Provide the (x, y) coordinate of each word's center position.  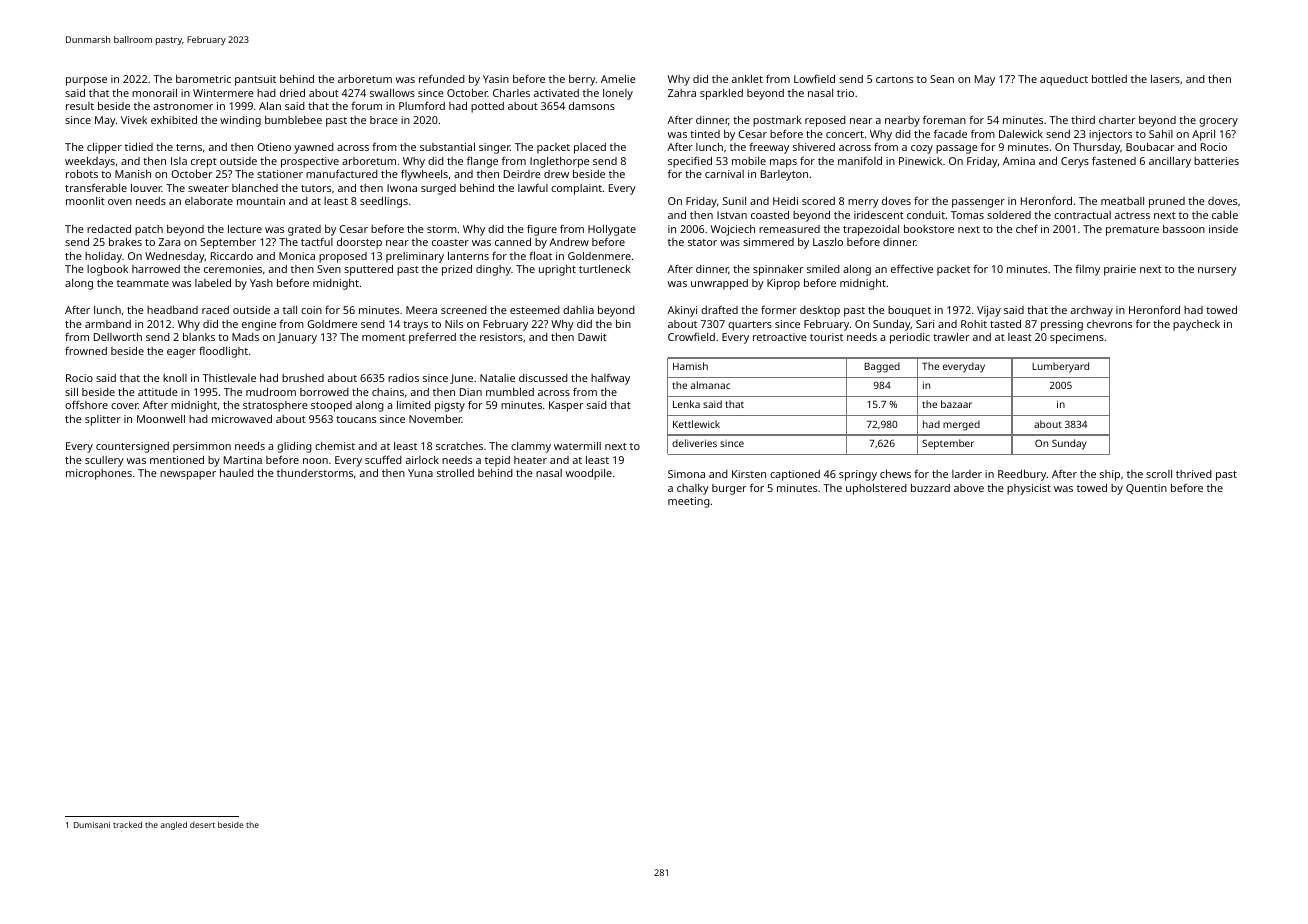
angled (173, 825)
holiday (103, 257)
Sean (942, 79)
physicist (1029, 489)
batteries (1216, 161)
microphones (99, 474)
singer (494, 148)
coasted (770, 215)
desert (202, 825)
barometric (203, 79)
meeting (689, 502)
